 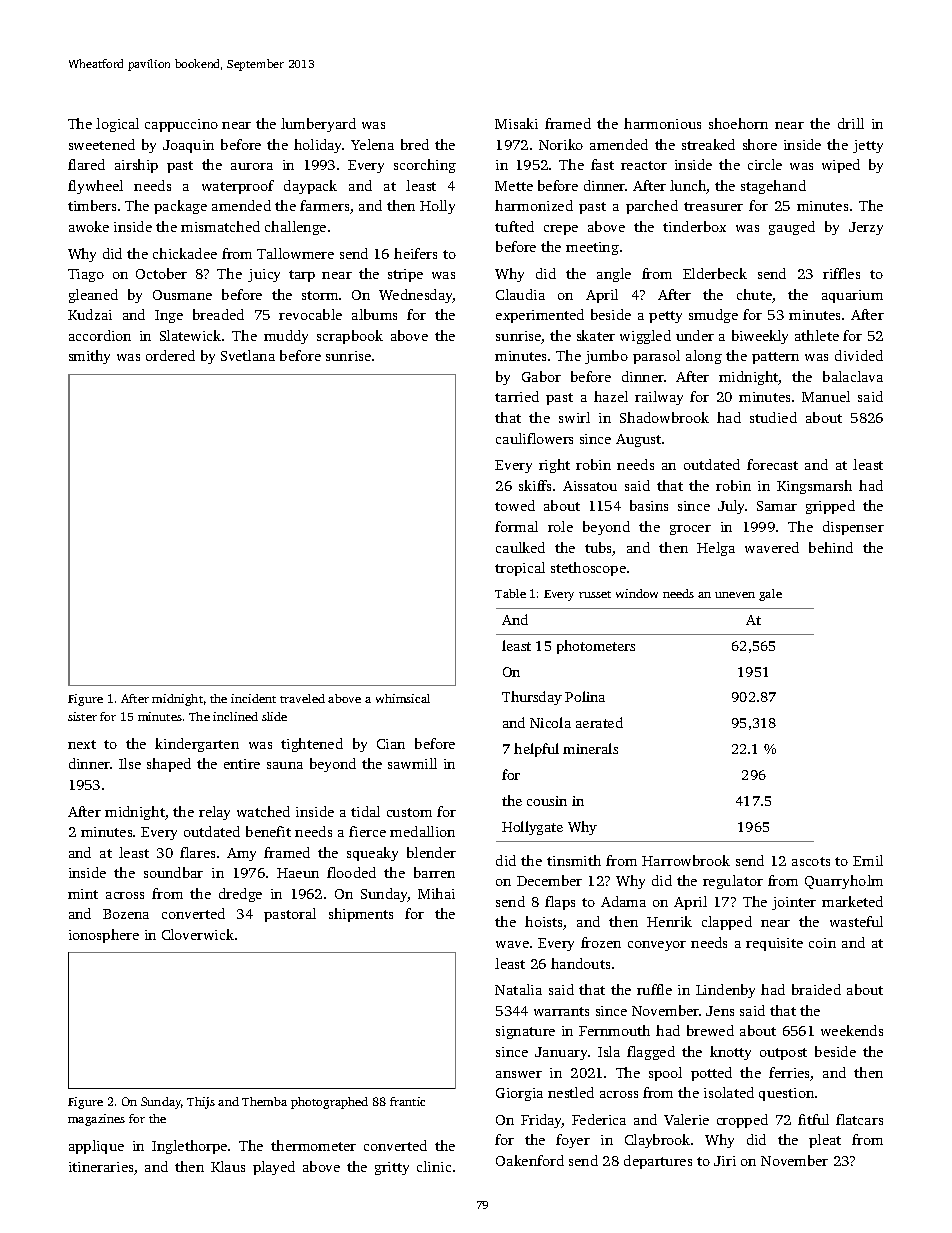 What do you see at coordinates (868, 860) in the screenshot?
I see `Emil` at bounding box center [868, 860].
